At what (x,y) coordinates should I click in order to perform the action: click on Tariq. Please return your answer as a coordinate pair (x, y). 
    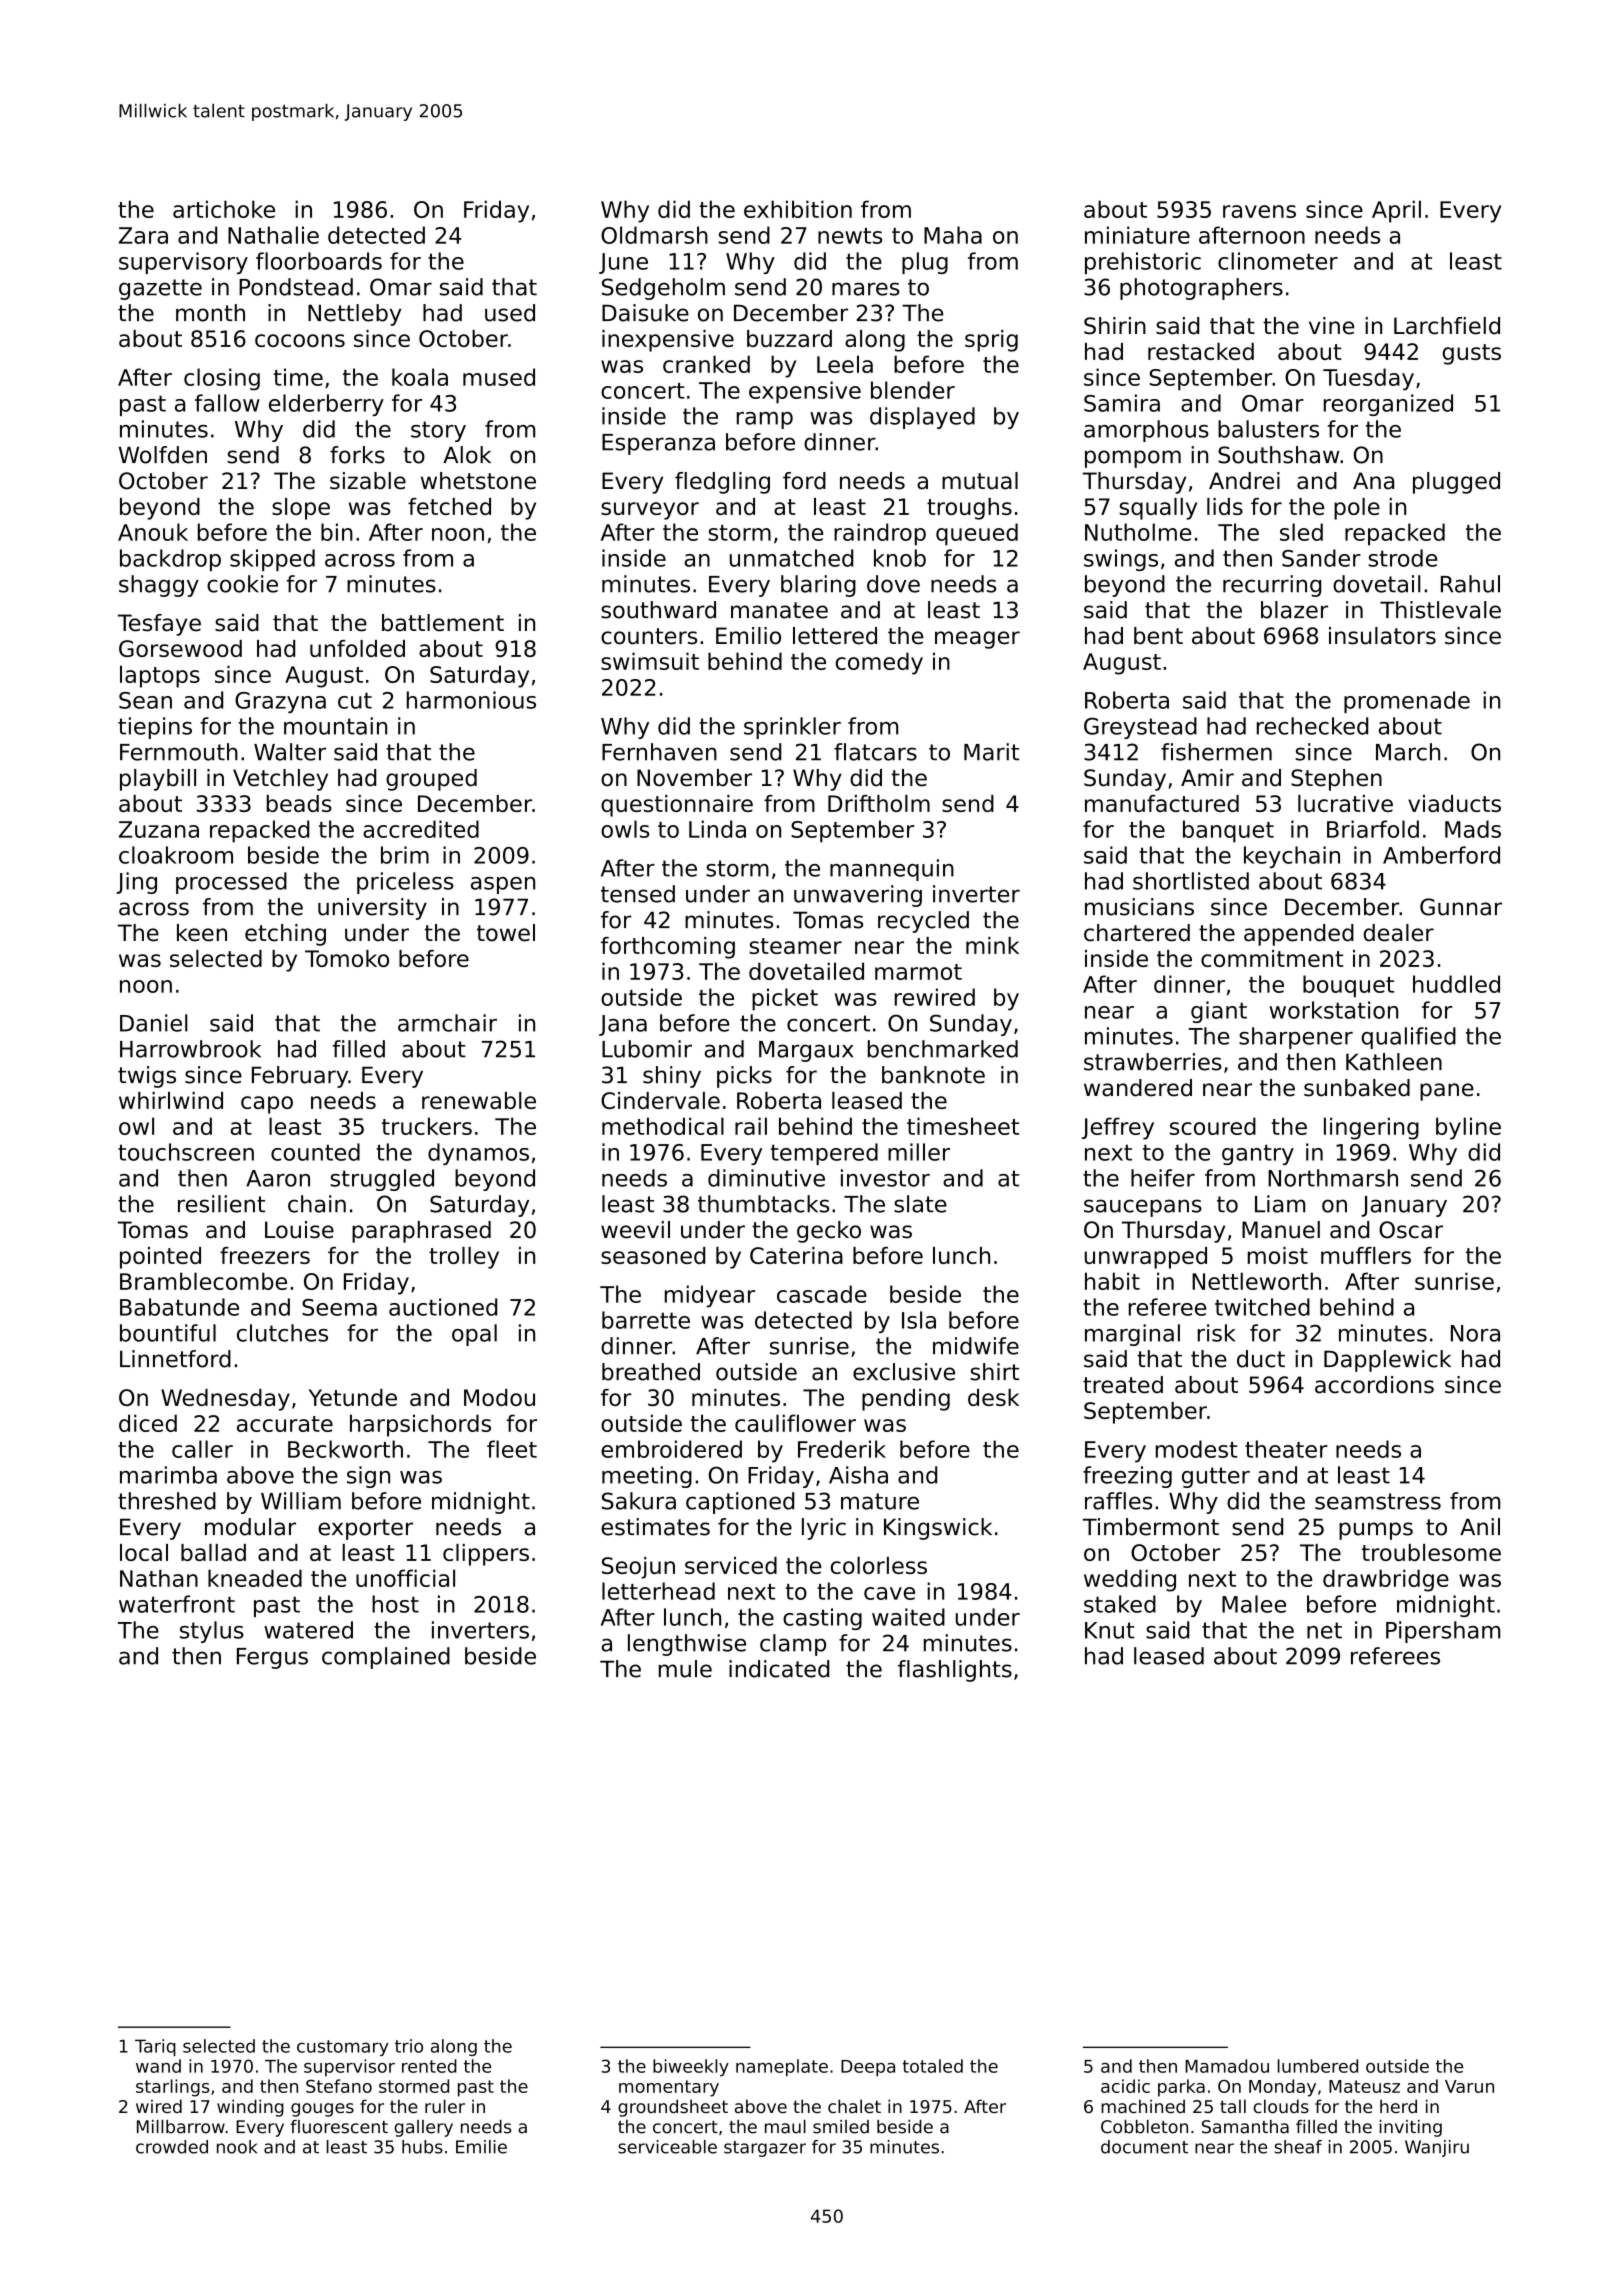
    Looking at the image, I should click on (155, 2047).
